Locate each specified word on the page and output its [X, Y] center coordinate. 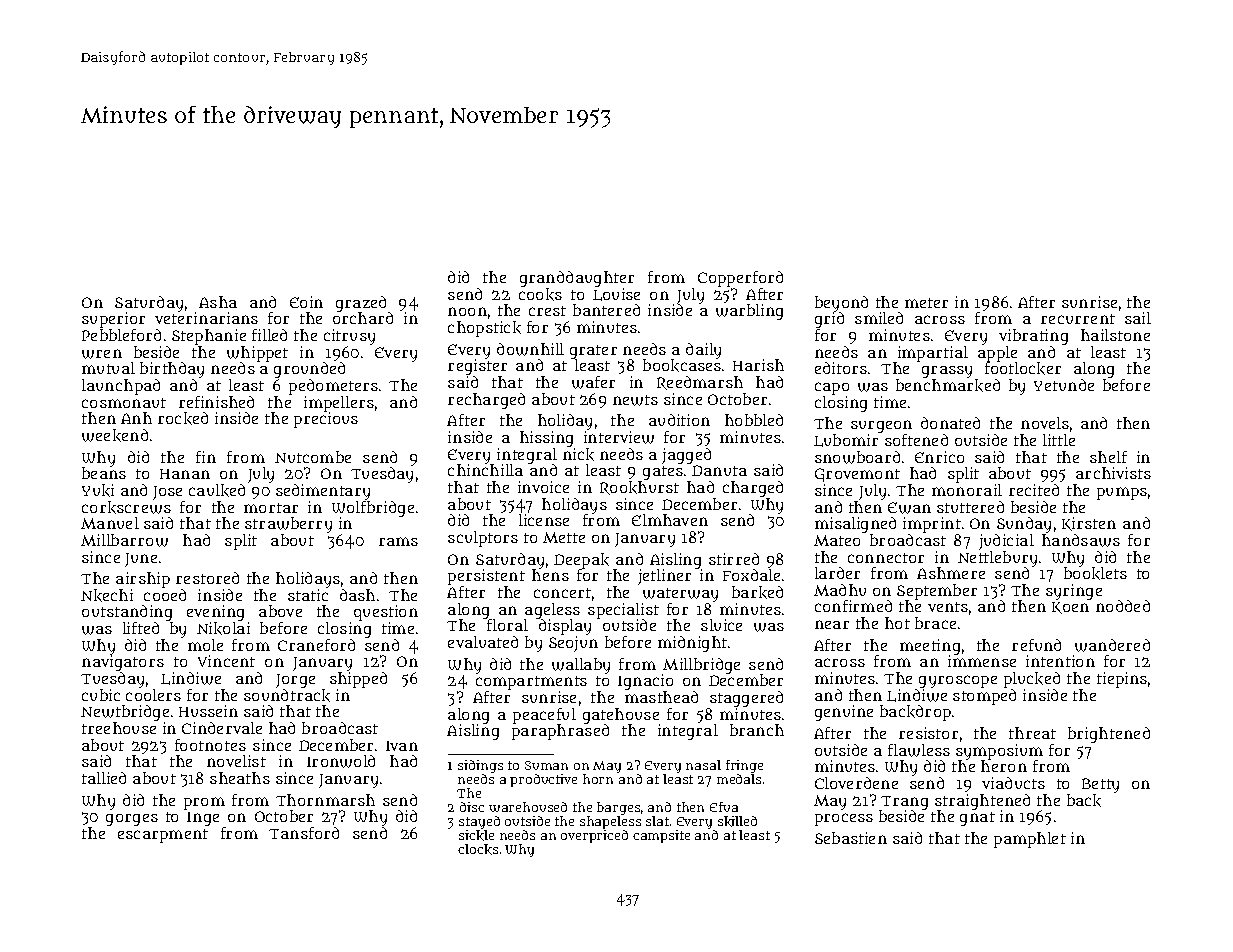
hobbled [754, 420]
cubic [101, 695]
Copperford [740, 279]
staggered [746, 699]
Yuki [98, 490]
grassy [947, 372]
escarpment [163, 836]
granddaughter [577, 279]
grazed [361, 304]
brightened [1109, 735]
